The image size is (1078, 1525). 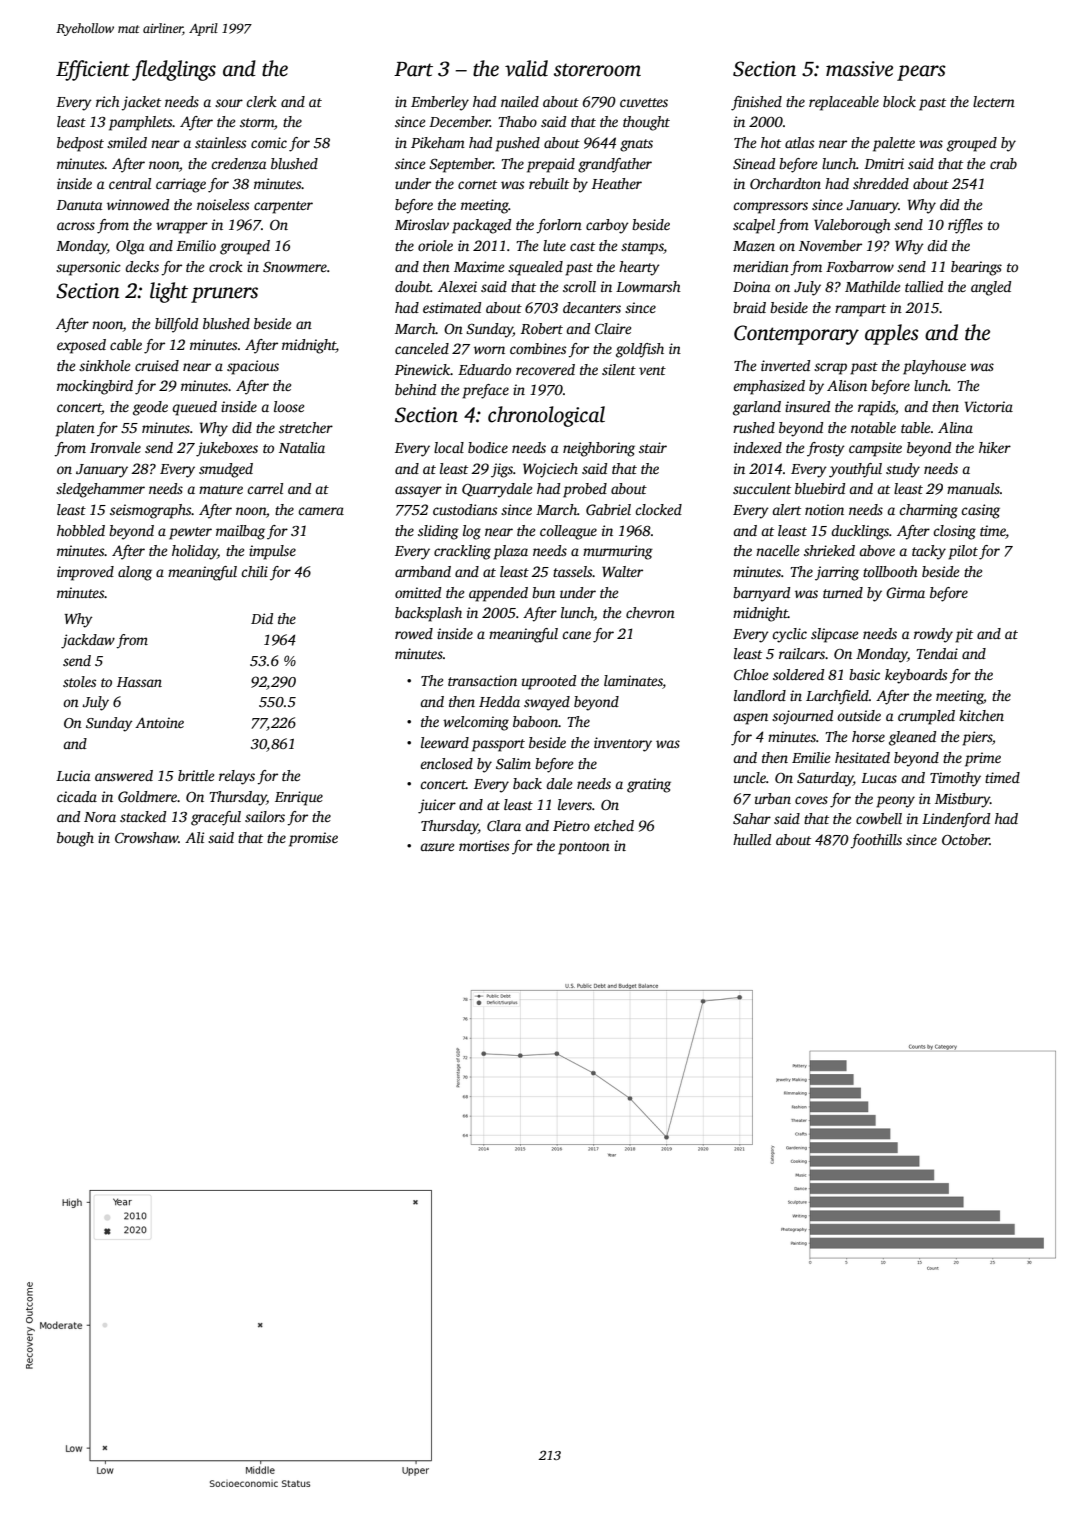 I want to click on transaction, so click(x=482, y=680).
